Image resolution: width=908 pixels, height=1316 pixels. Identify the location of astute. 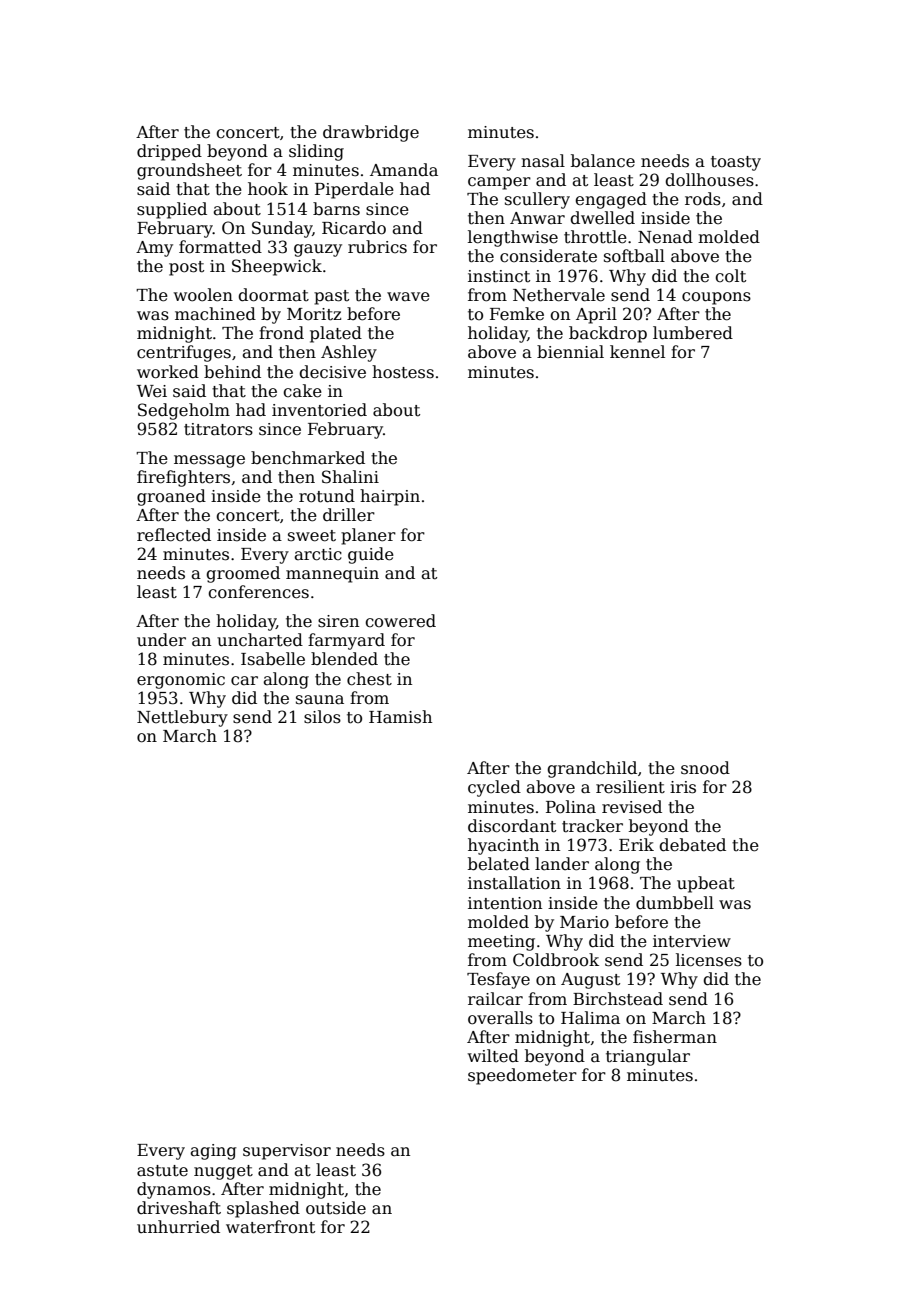
(162, 1171).
